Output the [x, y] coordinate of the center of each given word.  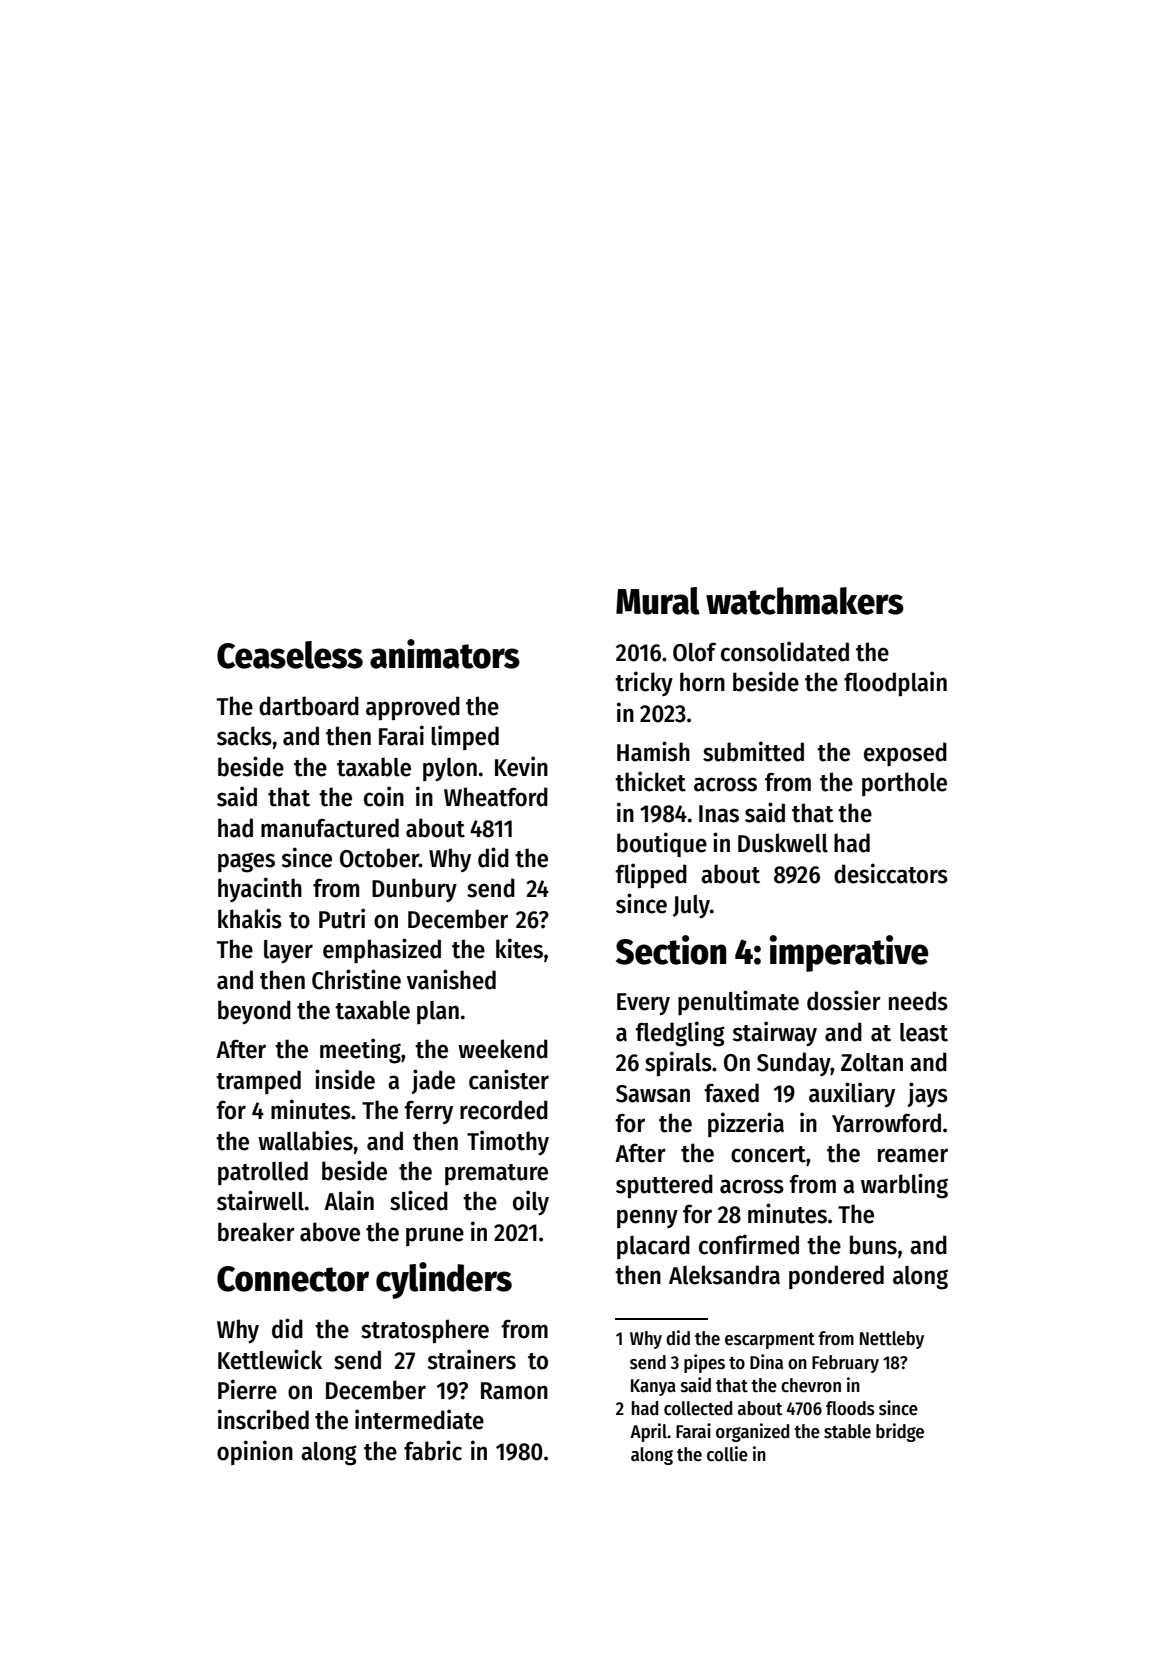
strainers [472, 1359]
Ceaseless [290, 655]
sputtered [664, 1186]
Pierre [247, 1389]
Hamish [653, 751]
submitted [753, 751]
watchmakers [805, 601]
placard [653, 1247]
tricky [644, 683]
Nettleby [892, 1340]
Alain [349, 1200]
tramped [258, 1082]
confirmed [749, 1244]
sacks [244, 736]
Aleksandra [724, 1275]
